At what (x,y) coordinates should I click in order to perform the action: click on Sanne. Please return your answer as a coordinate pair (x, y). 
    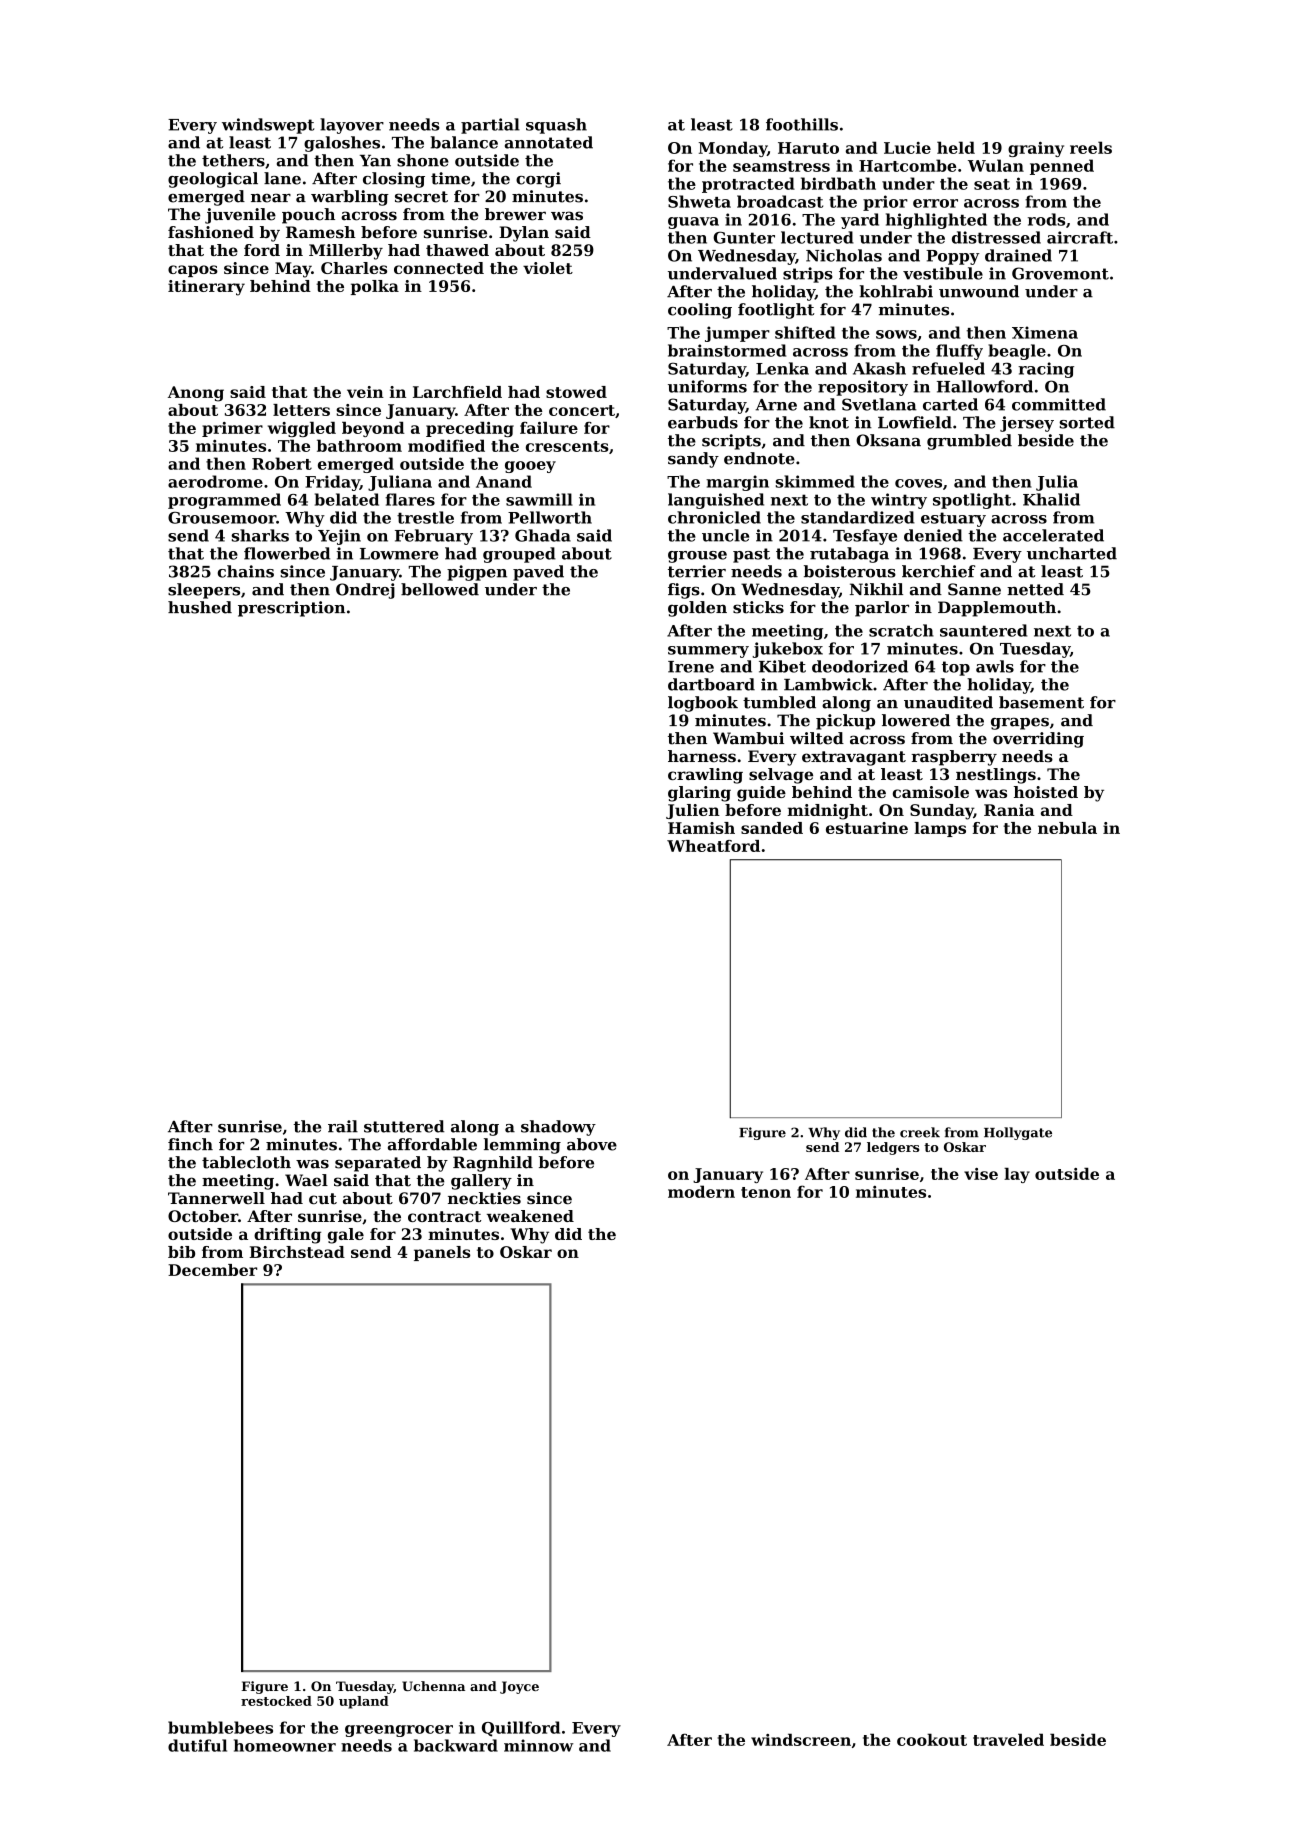
    Looking at the image, I should click on (974, 589).
